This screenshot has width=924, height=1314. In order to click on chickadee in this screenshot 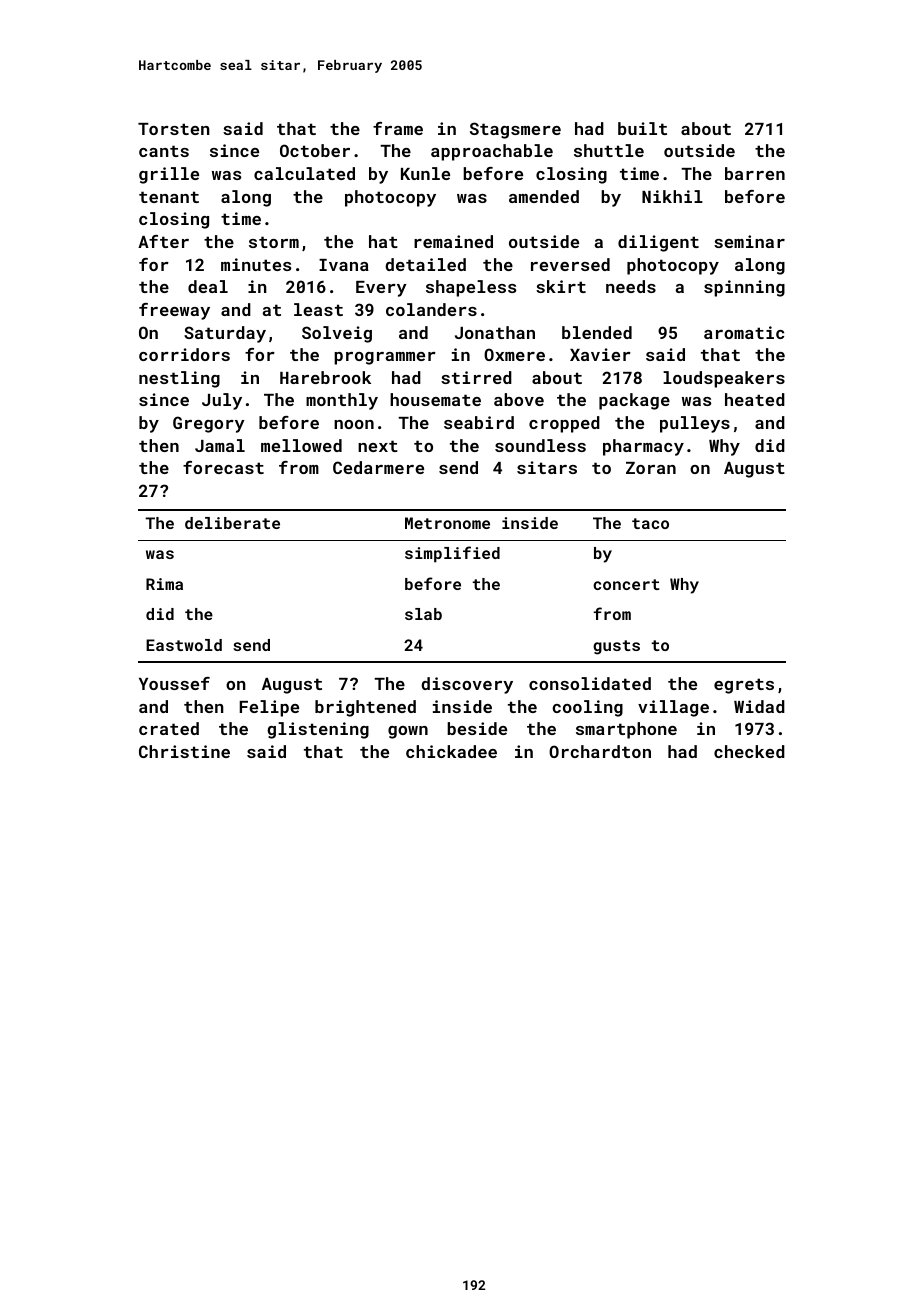, I will do `click(451, 751)`.
